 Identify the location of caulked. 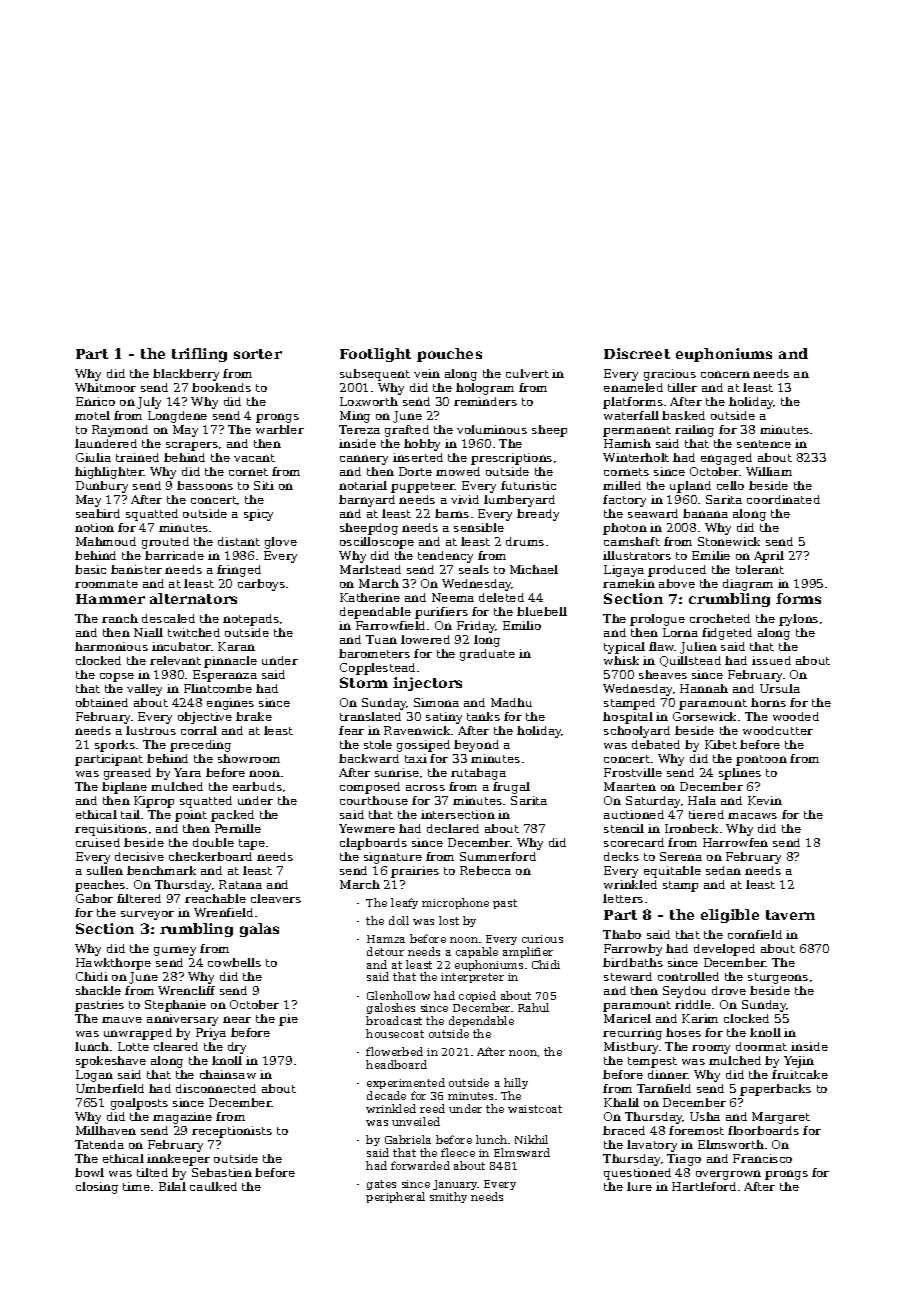
(213, 1186).
